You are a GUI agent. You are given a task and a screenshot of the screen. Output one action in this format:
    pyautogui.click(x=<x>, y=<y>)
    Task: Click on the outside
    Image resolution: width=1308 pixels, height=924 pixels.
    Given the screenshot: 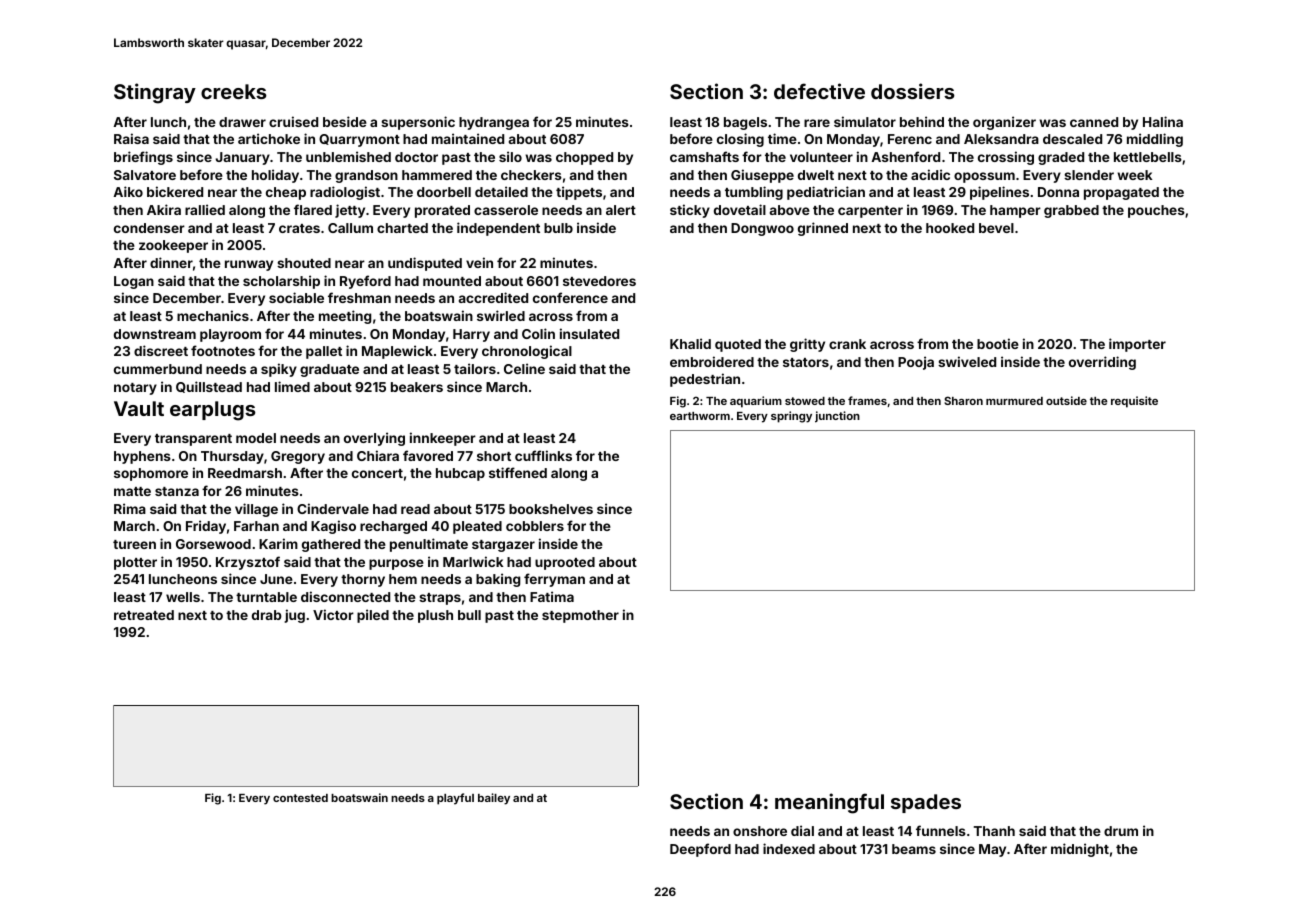 What is the action you would take?
    pyautogui.click(x=1066, y=400)
